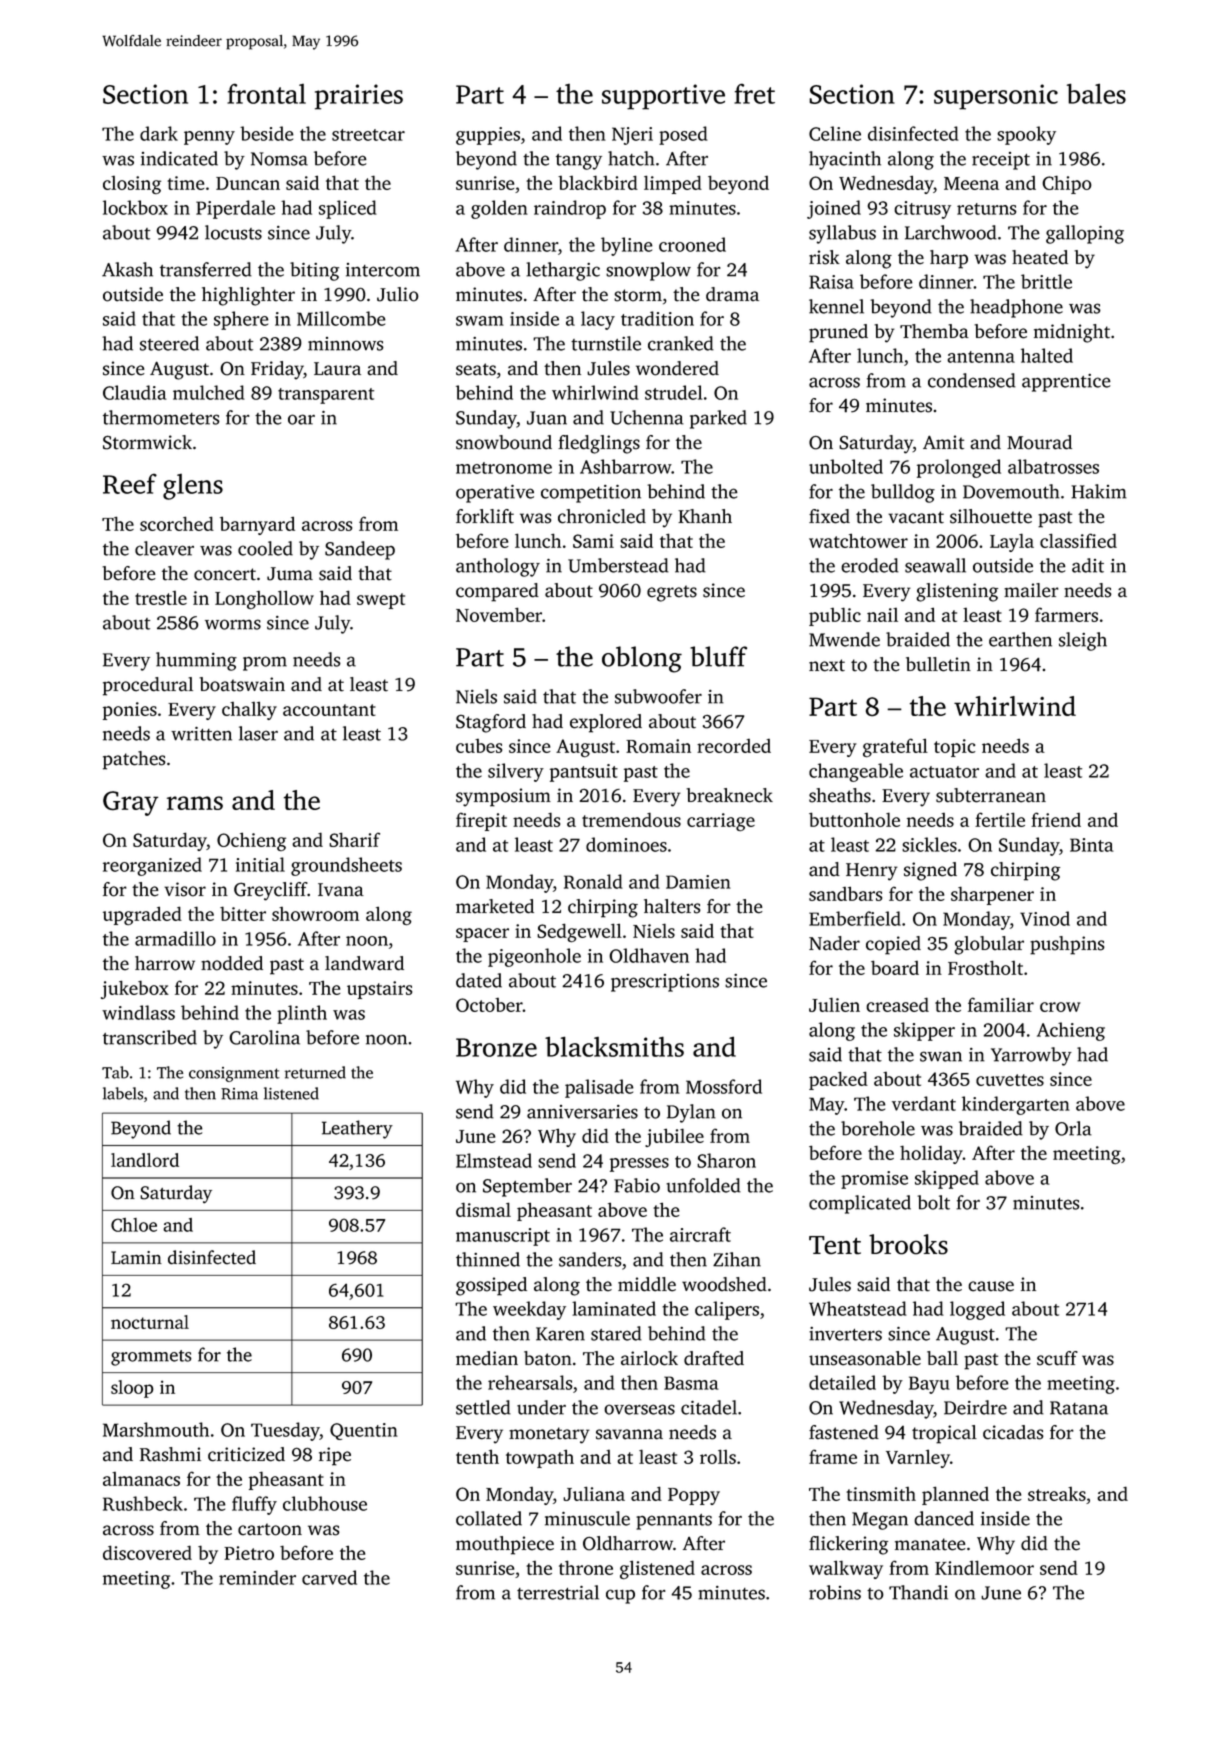 The image size is (1231, 1741). What do you see at coordinates (150, 1322) in the screenshot?
I see `nocturnal` at bounding box center [150, 1322].
